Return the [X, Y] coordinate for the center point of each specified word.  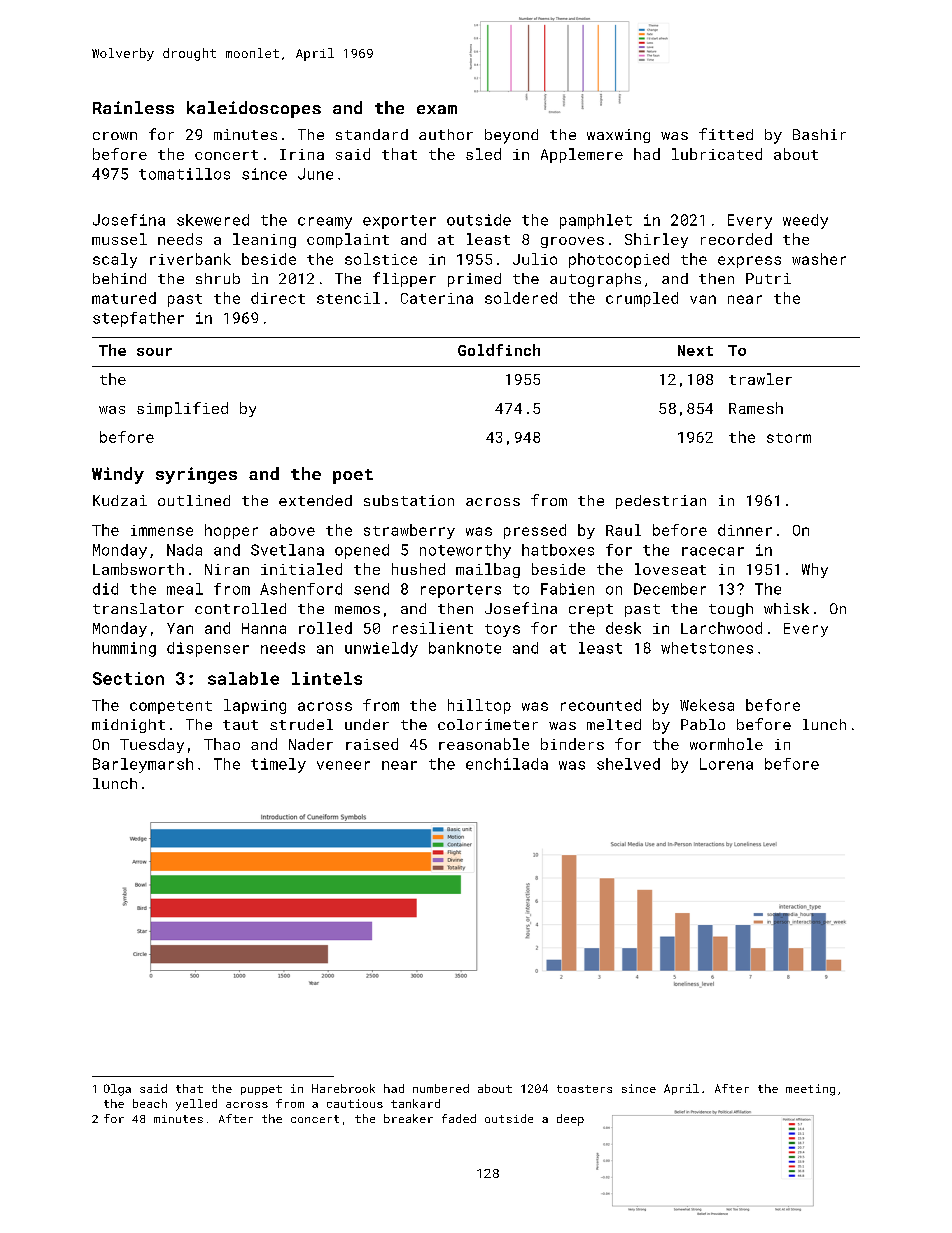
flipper [404, 279]
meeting [810, 1090]
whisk [786, 608]
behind [119, 278]
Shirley [656, 240]
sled [483, 154]
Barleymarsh [143, 765]
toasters [584, 1089]
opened [362, 551]
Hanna [264, 628]
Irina [302, 154]
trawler [760, 379]
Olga [117, 1090]
